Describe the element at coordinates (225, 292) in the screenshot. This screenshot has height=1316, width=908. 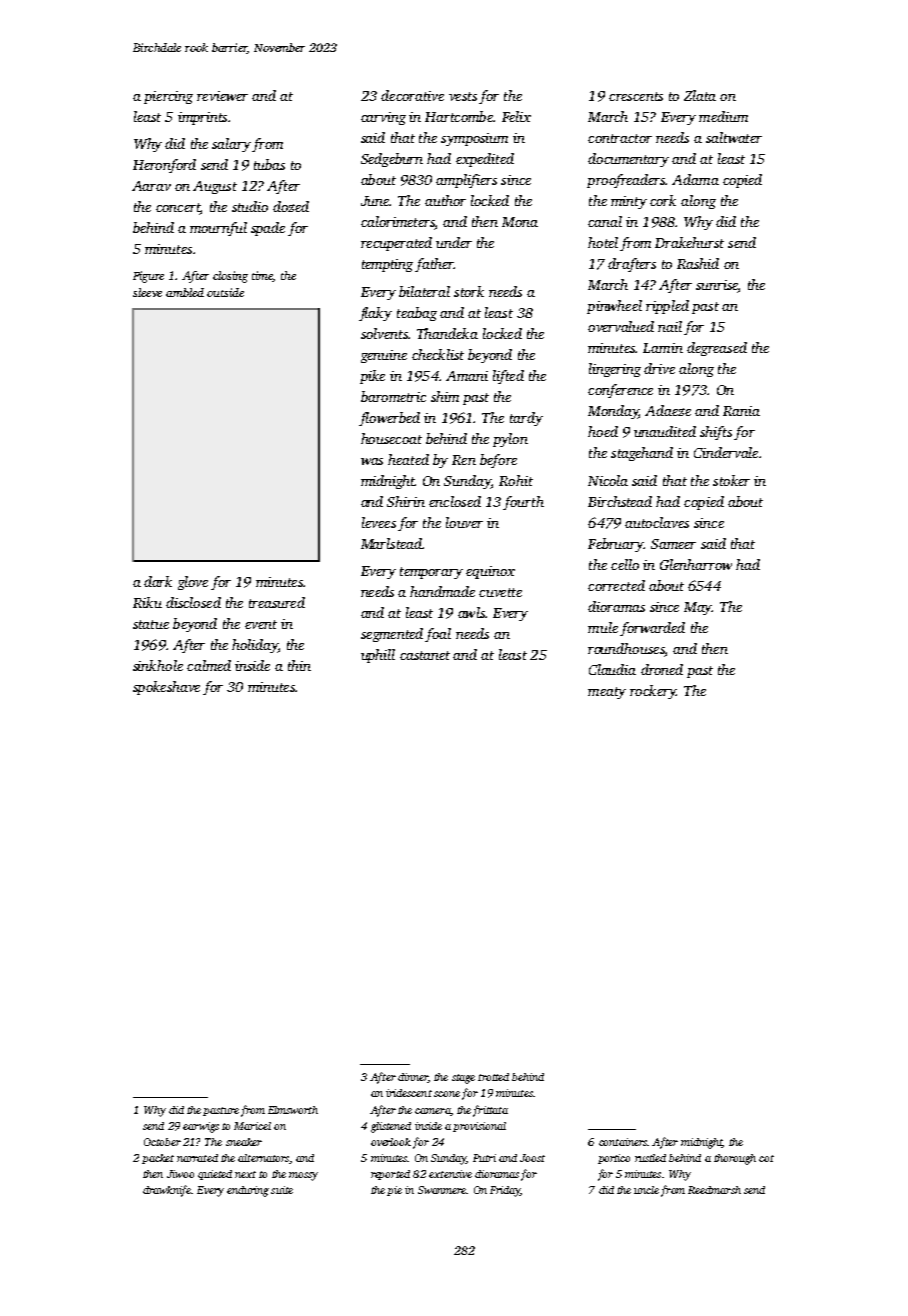
I see `outside` at that location.
